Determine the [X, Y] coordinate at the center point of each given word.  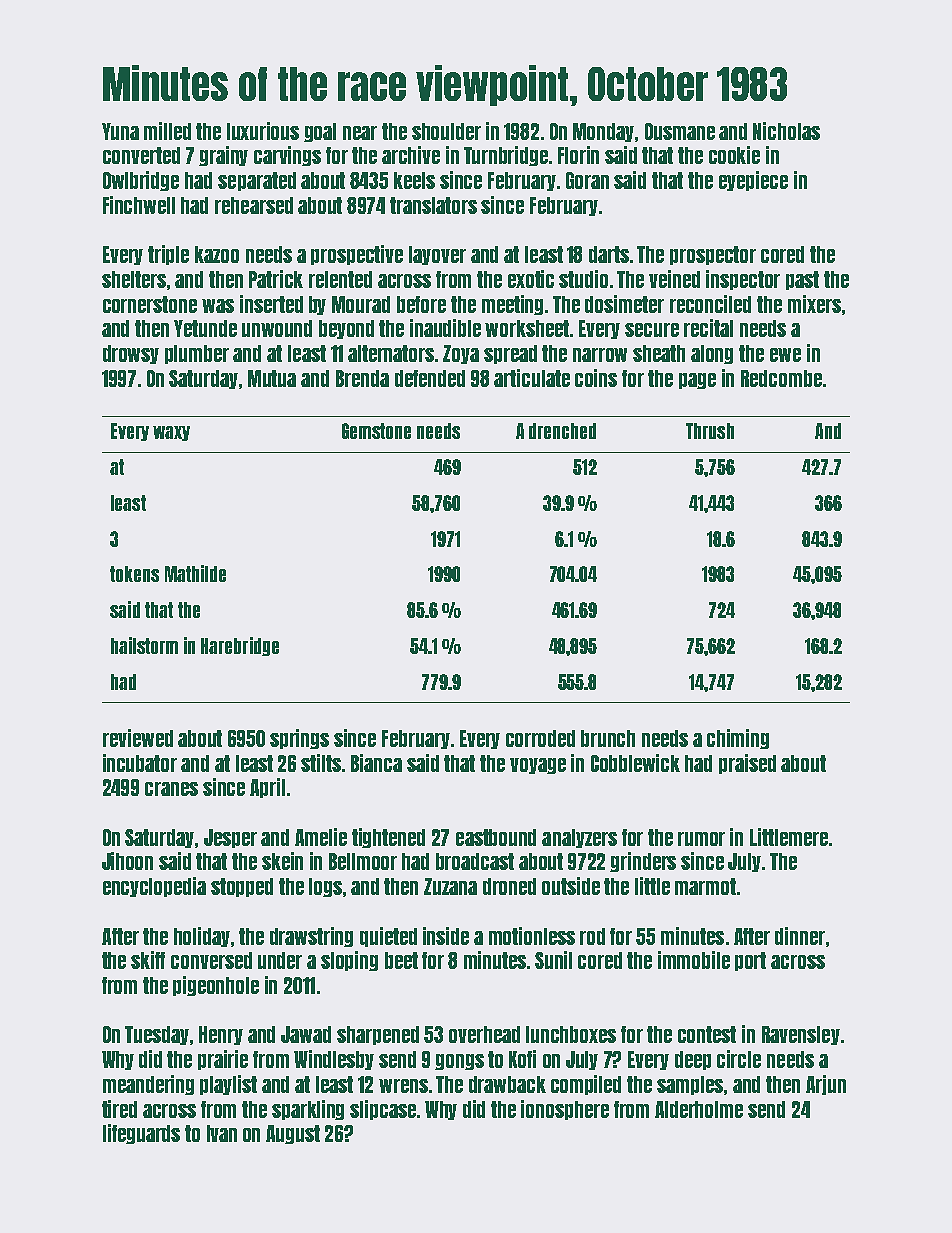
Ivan [222, 1133]
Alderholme [699, 1109]
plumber [197, 354]
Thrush [710, 431]
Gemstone [376, 431]
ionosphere [565, 1110]
